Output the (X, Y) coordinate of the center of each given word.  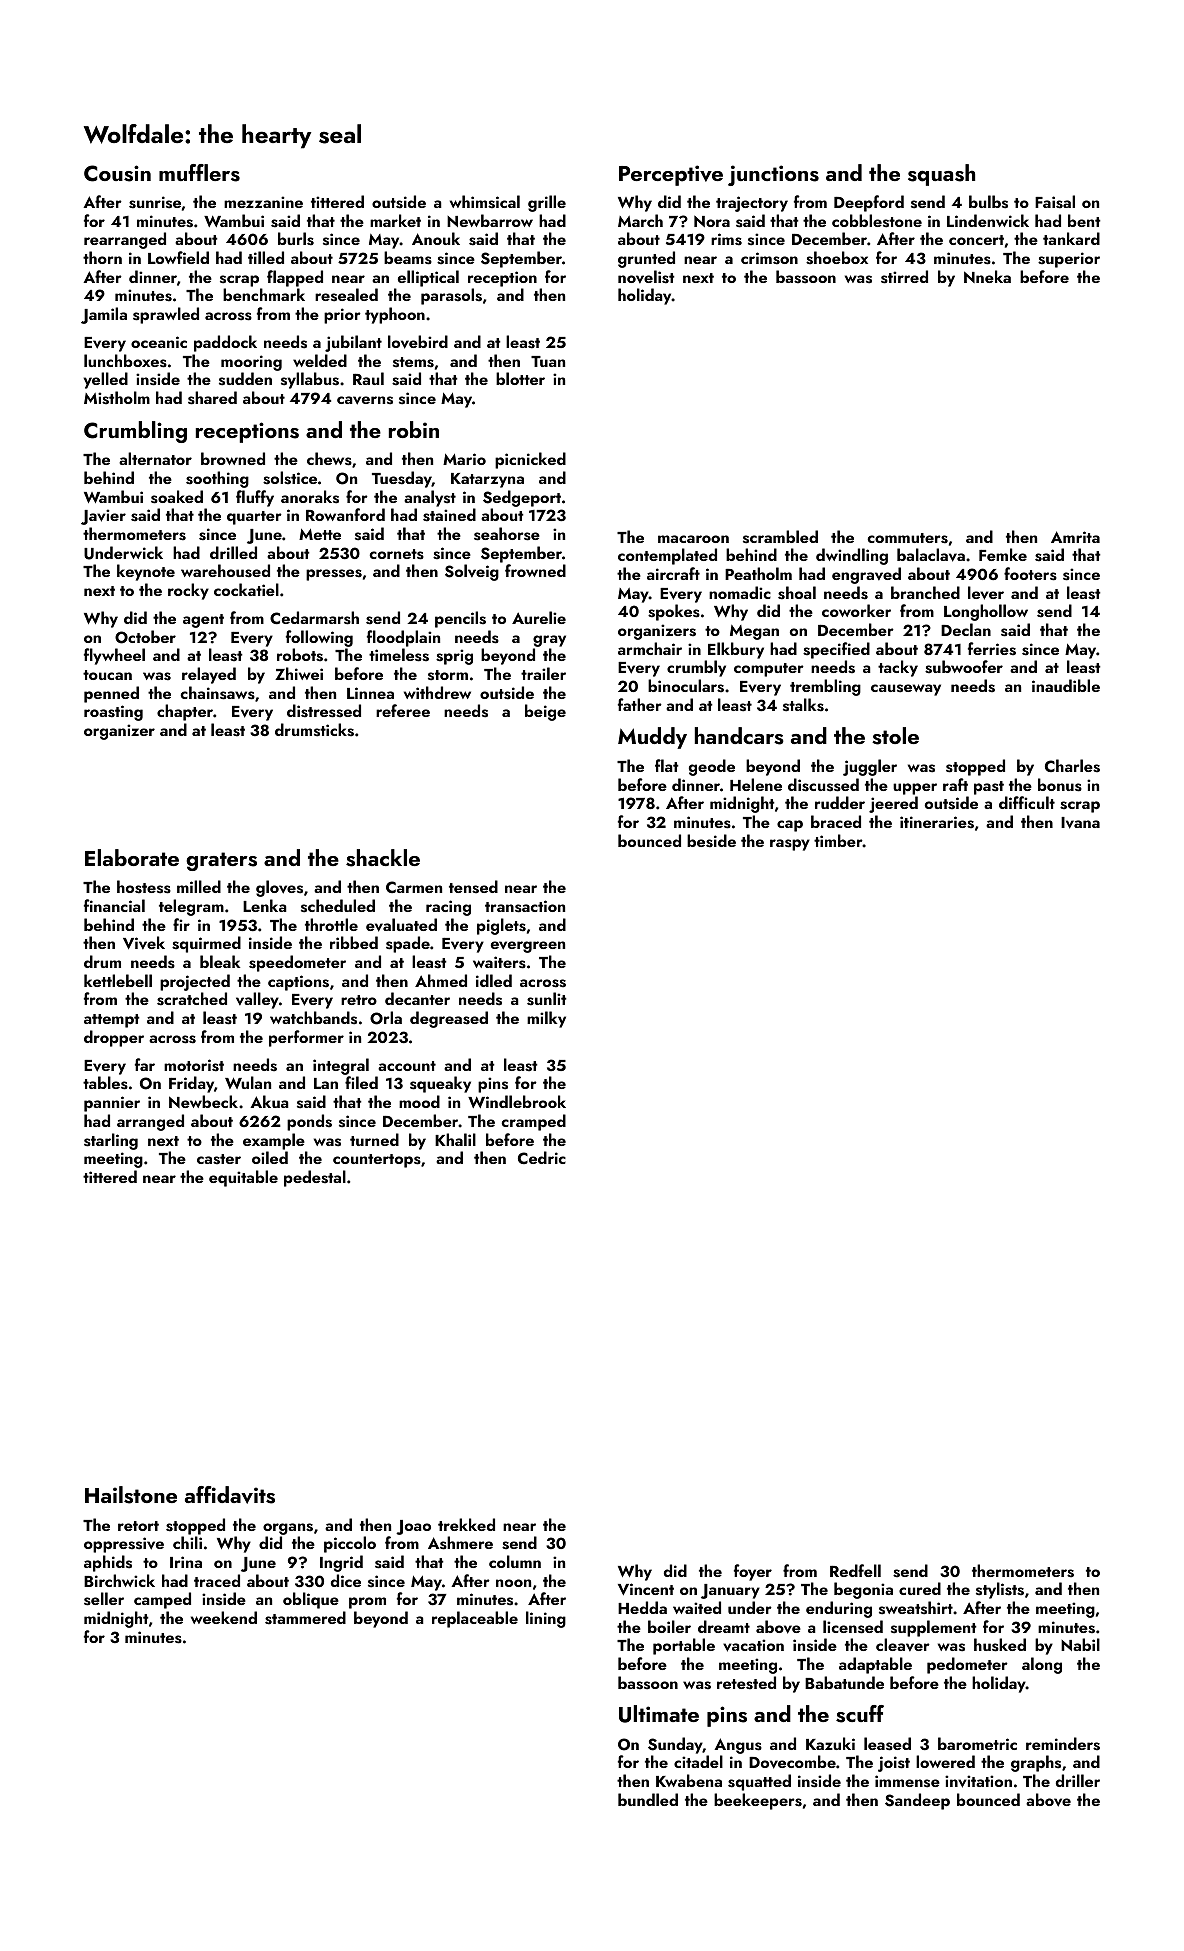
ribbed (354, 942)
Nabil (1080, 1644)
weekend (224, 1617)
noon (513, 1583)
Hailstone (131, 1495)
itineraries (937, 822)
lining (546, 1619)
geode (712, 767)
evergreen (528, 947)
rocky (188, 591)
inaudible (1066, 685)
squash (941, 175)
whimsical (485, 202)
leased (887, 1744)
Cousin (117, 173)
